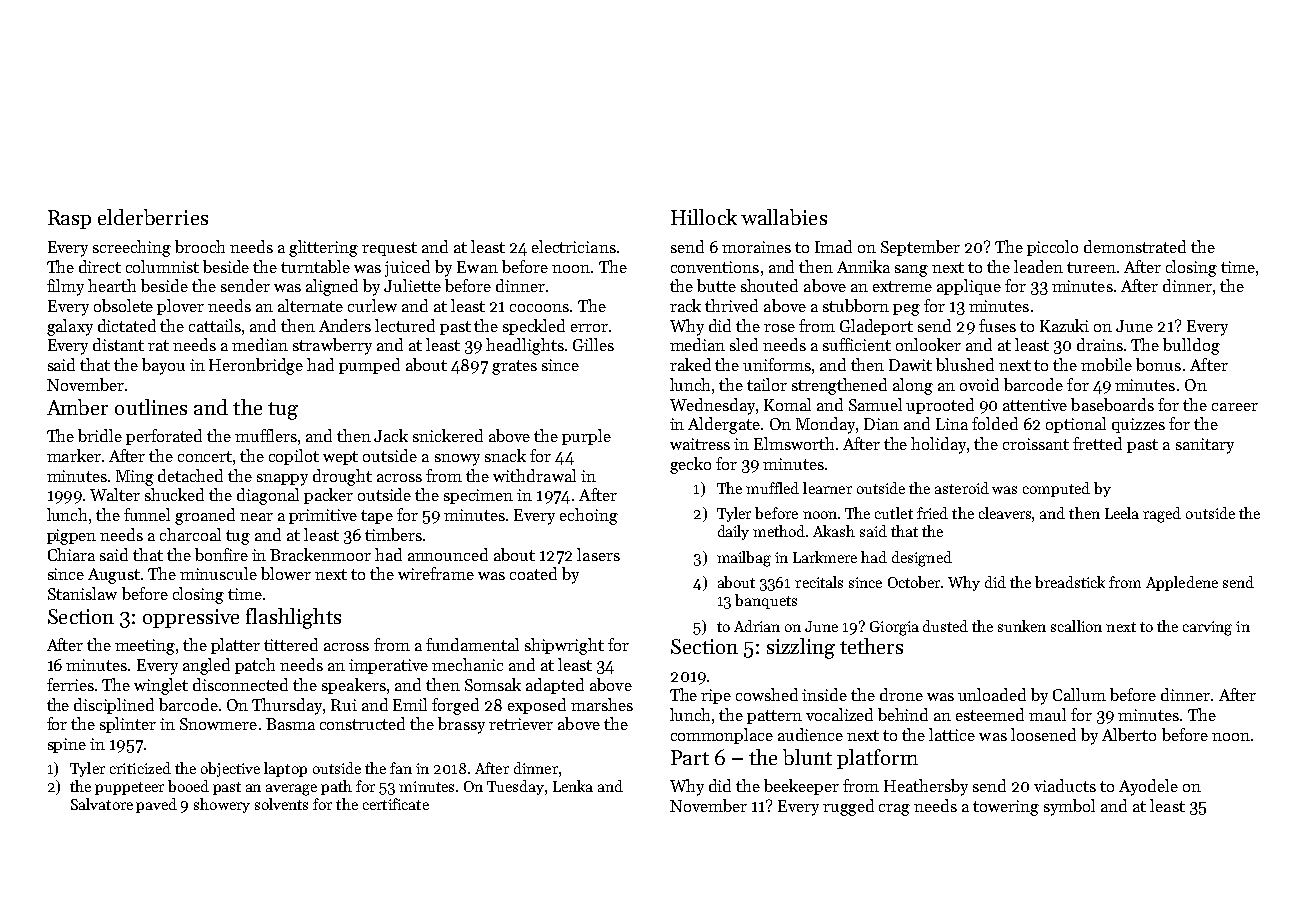 The height and width of the screenshot is (924, 1308). Describe the element at coordinates (218, 724) in the screenshot. I see `Snowmere` at that location.
